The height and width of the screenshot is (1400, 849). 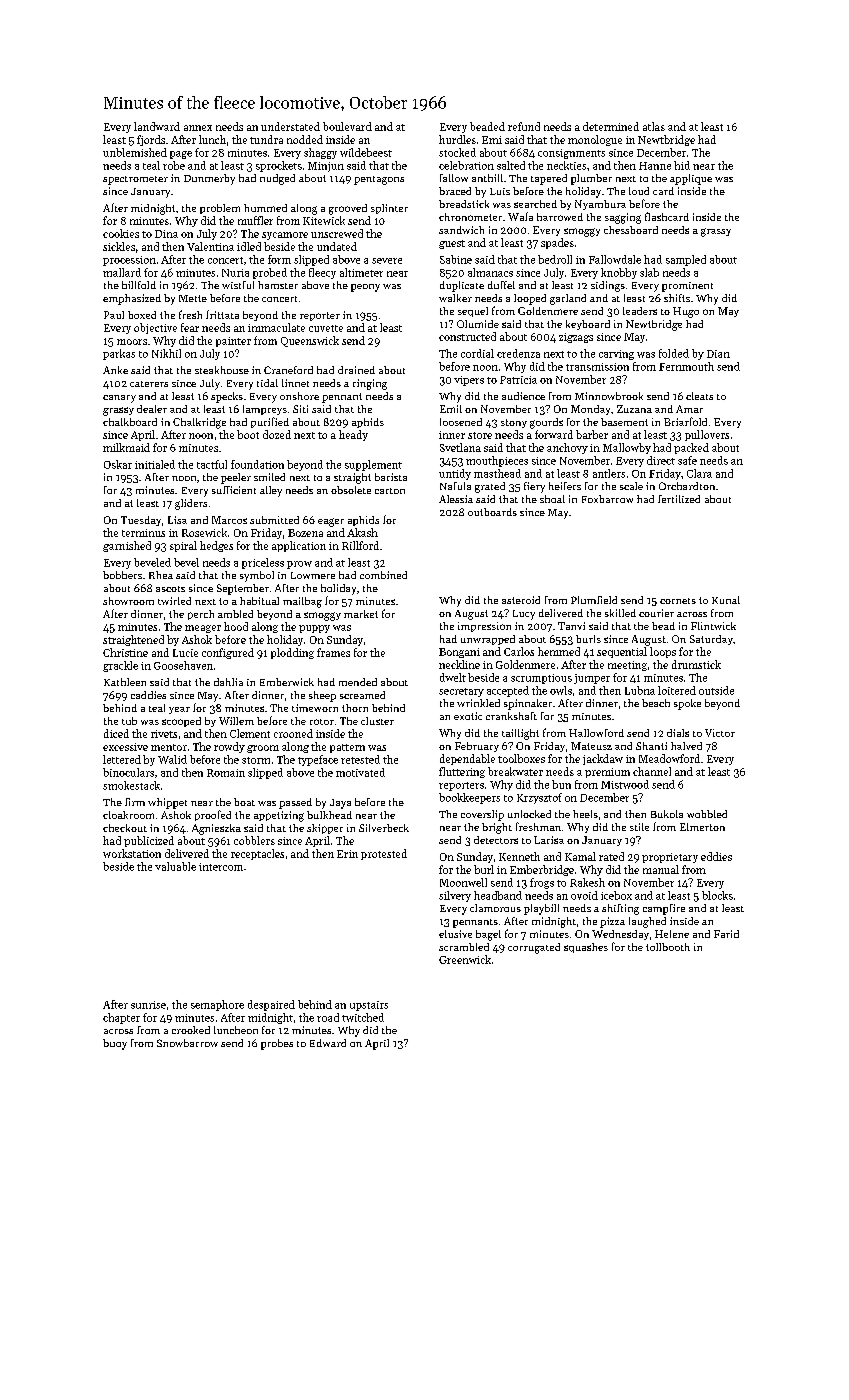 What do you see at coordinates (363, 1017) in the screenshot?
I see `twitched` at bounding box center [363, 1017].
